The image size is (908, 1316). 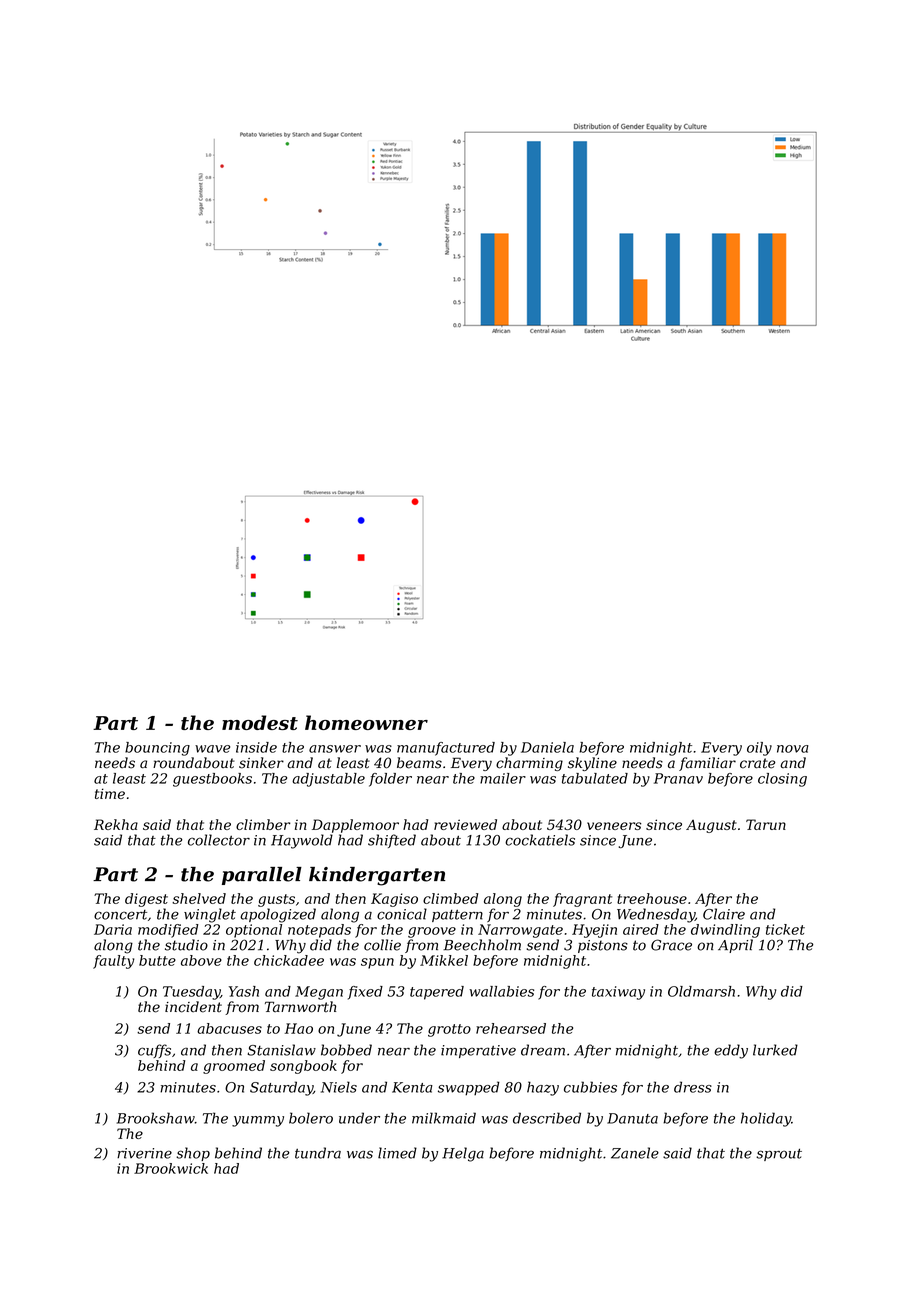 I want to click on songbook, so click(x=303, y=1067).
